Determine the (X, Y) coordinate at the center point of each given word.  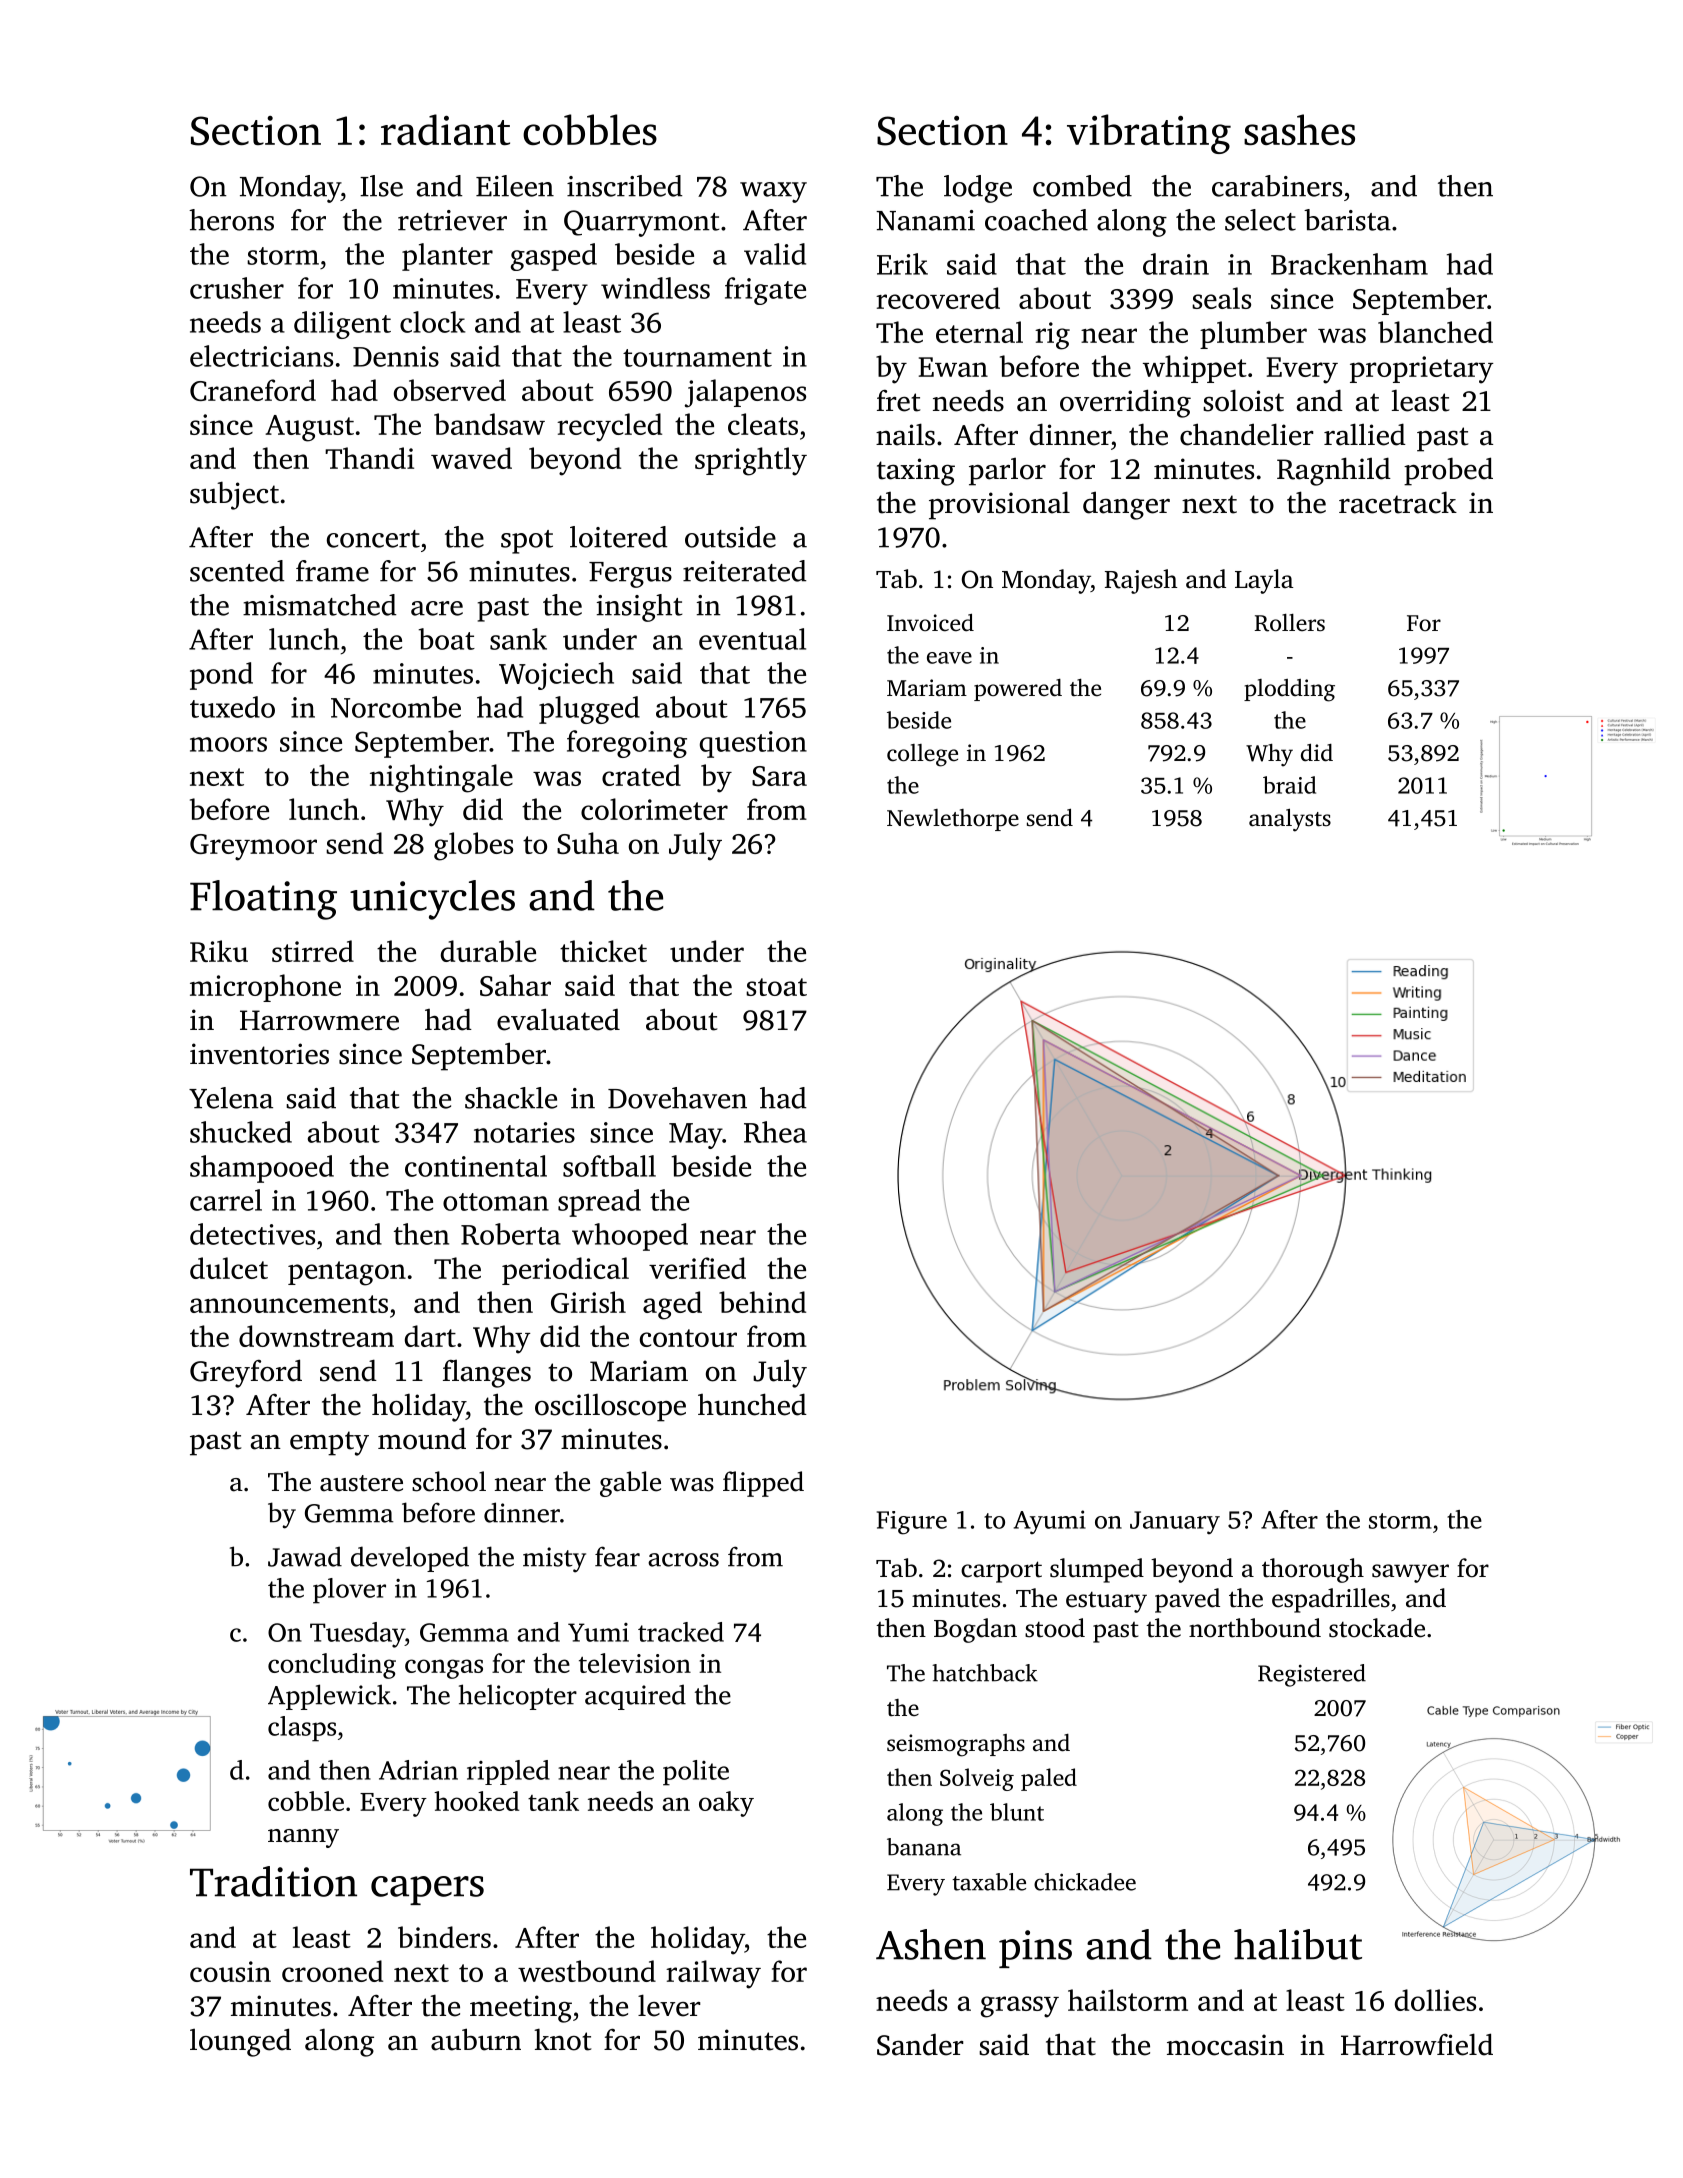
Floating (263, 900)
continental (476, 1166)
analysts (1290, 820)
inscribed (624, 186)
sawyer (1410, 1573)
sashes (1299, 129)
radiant (445, 129)
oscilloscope (610, 1407)
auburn (476, 2039)
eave (949, 658)
